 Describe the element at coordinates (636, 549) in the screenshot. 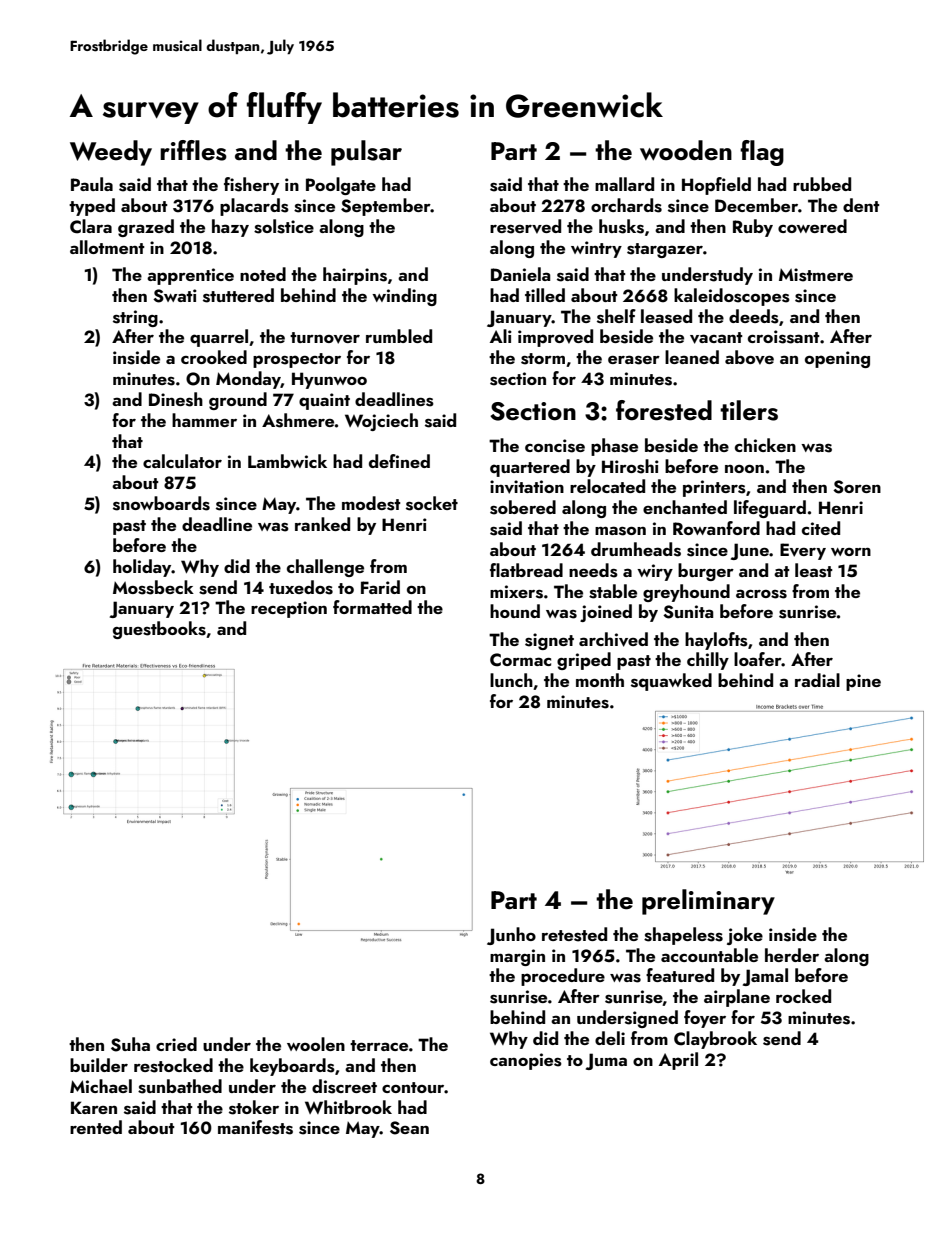

I see `drumheads` at that location.
